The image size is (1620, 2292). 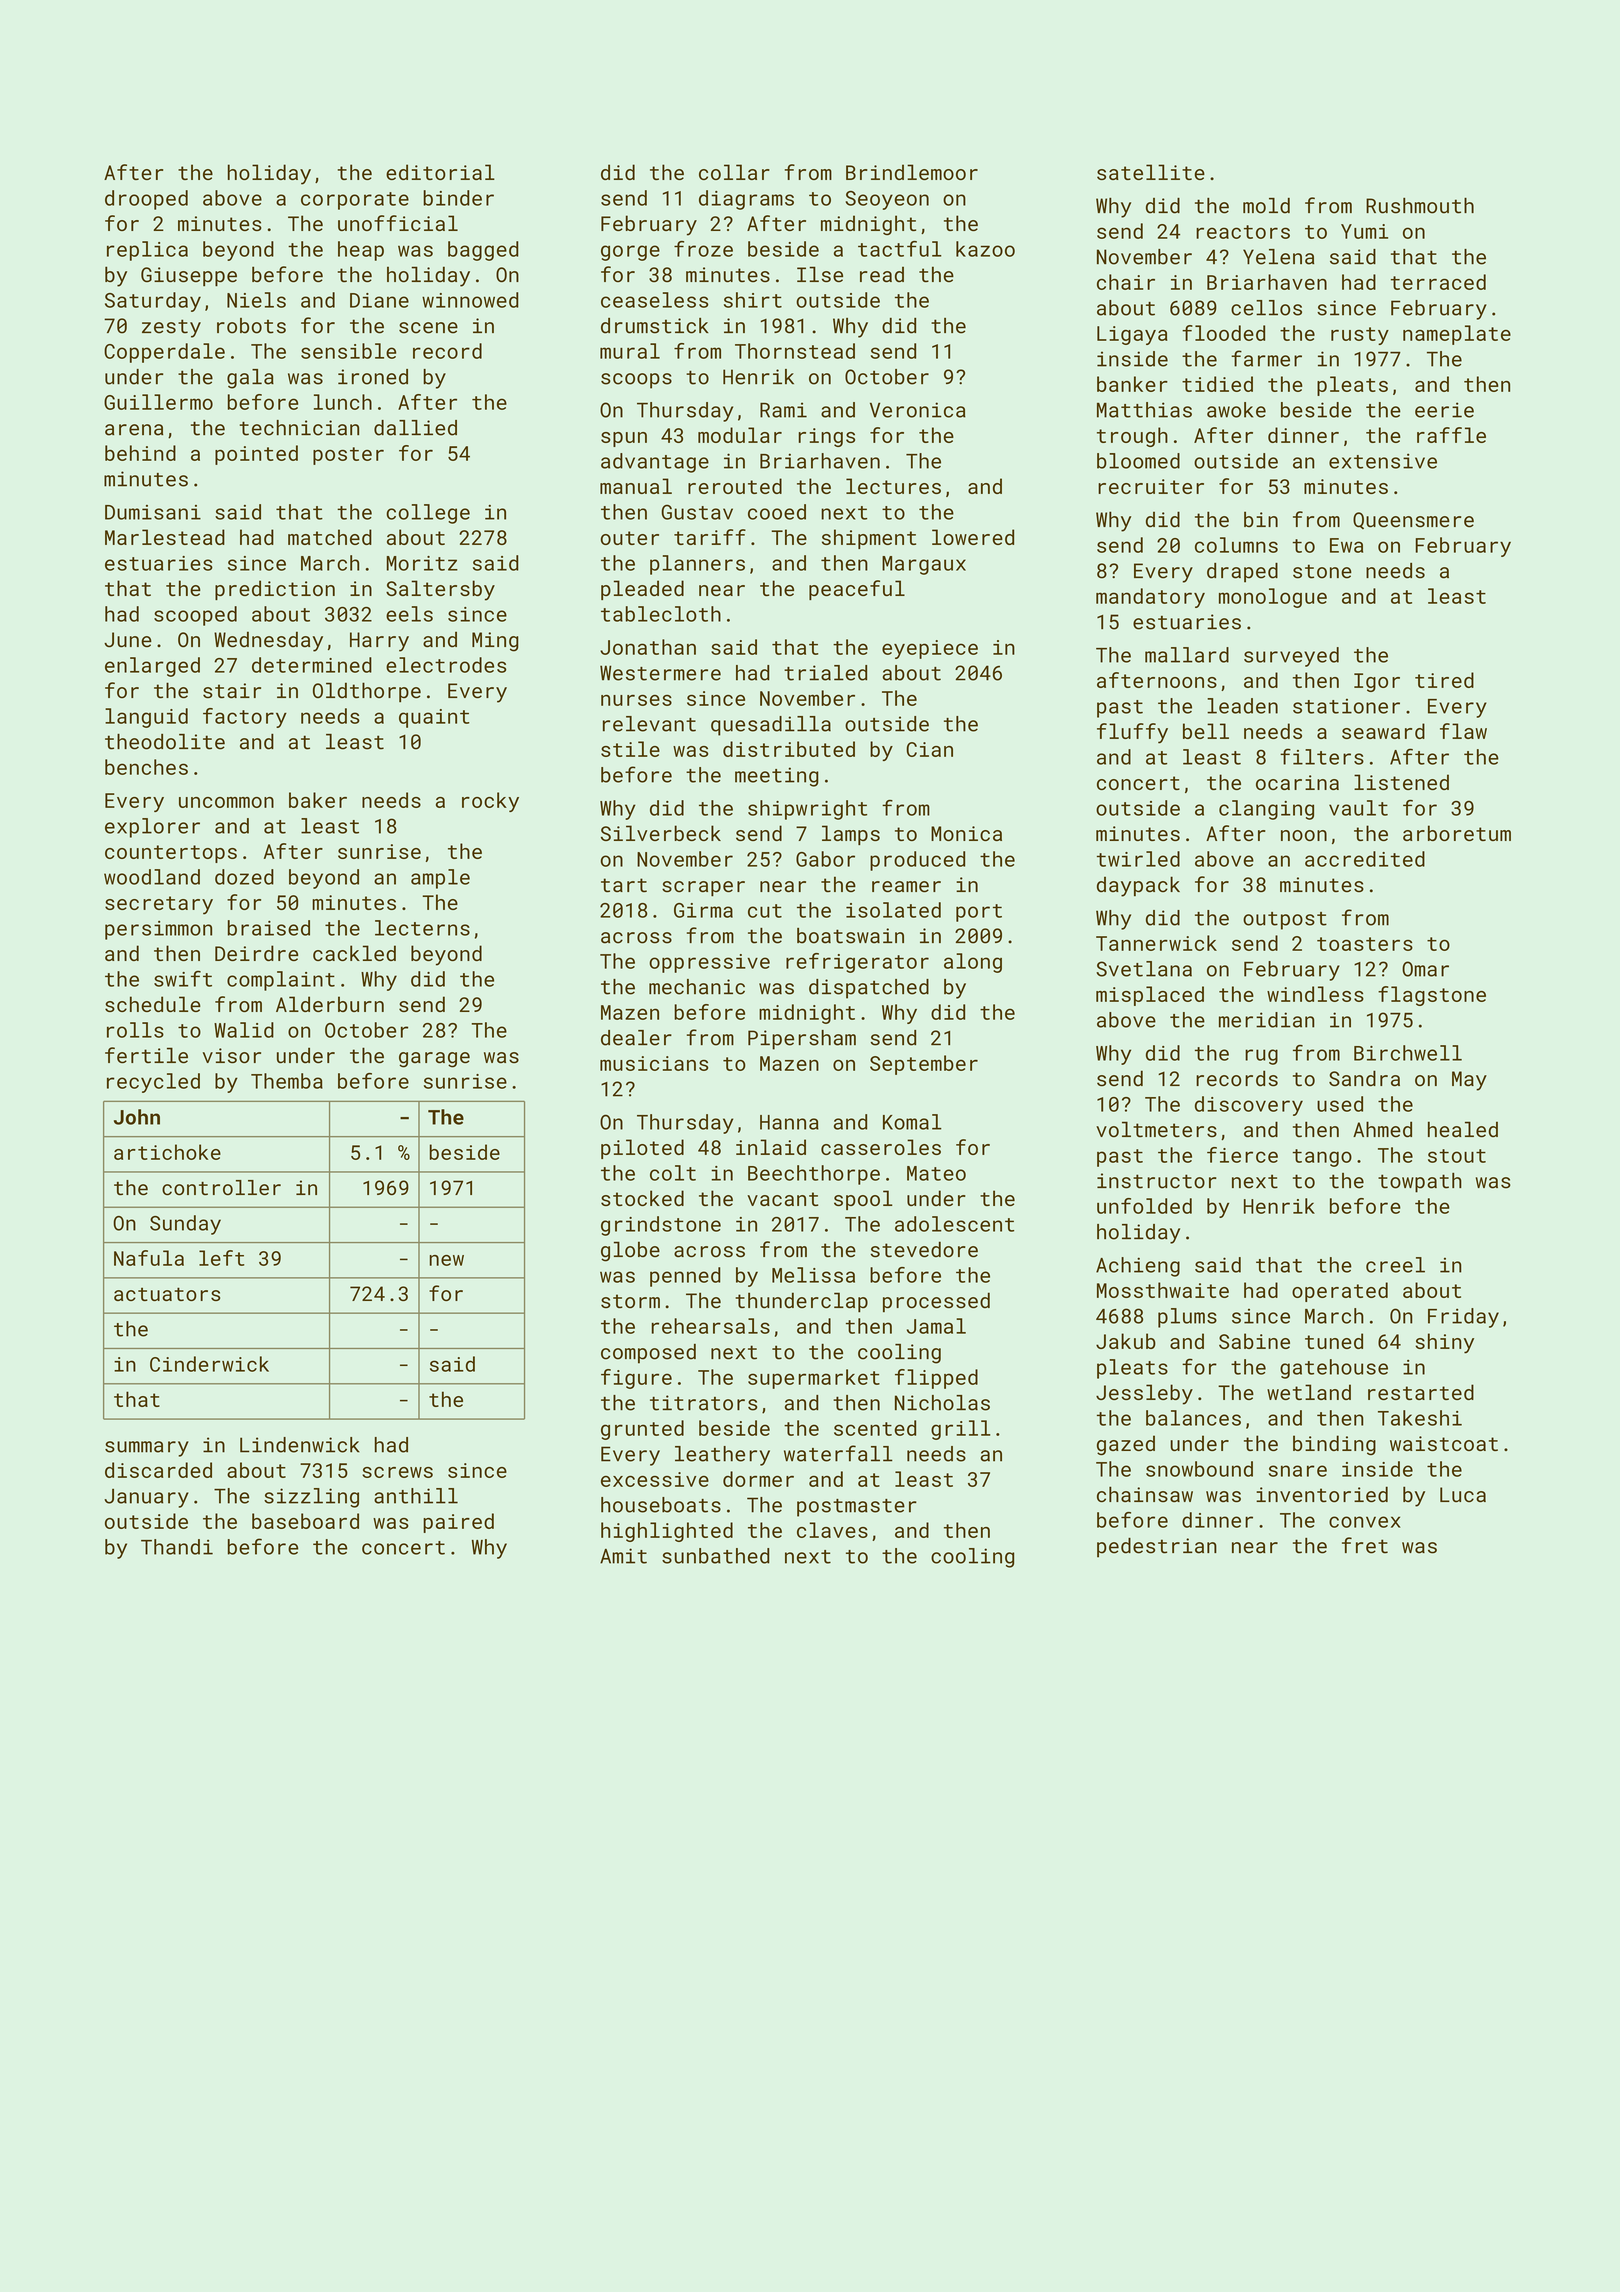 What do you see at coordinates (440, 172) in the screenshot?
I see `editorial` at bounding box center [440, 172].
